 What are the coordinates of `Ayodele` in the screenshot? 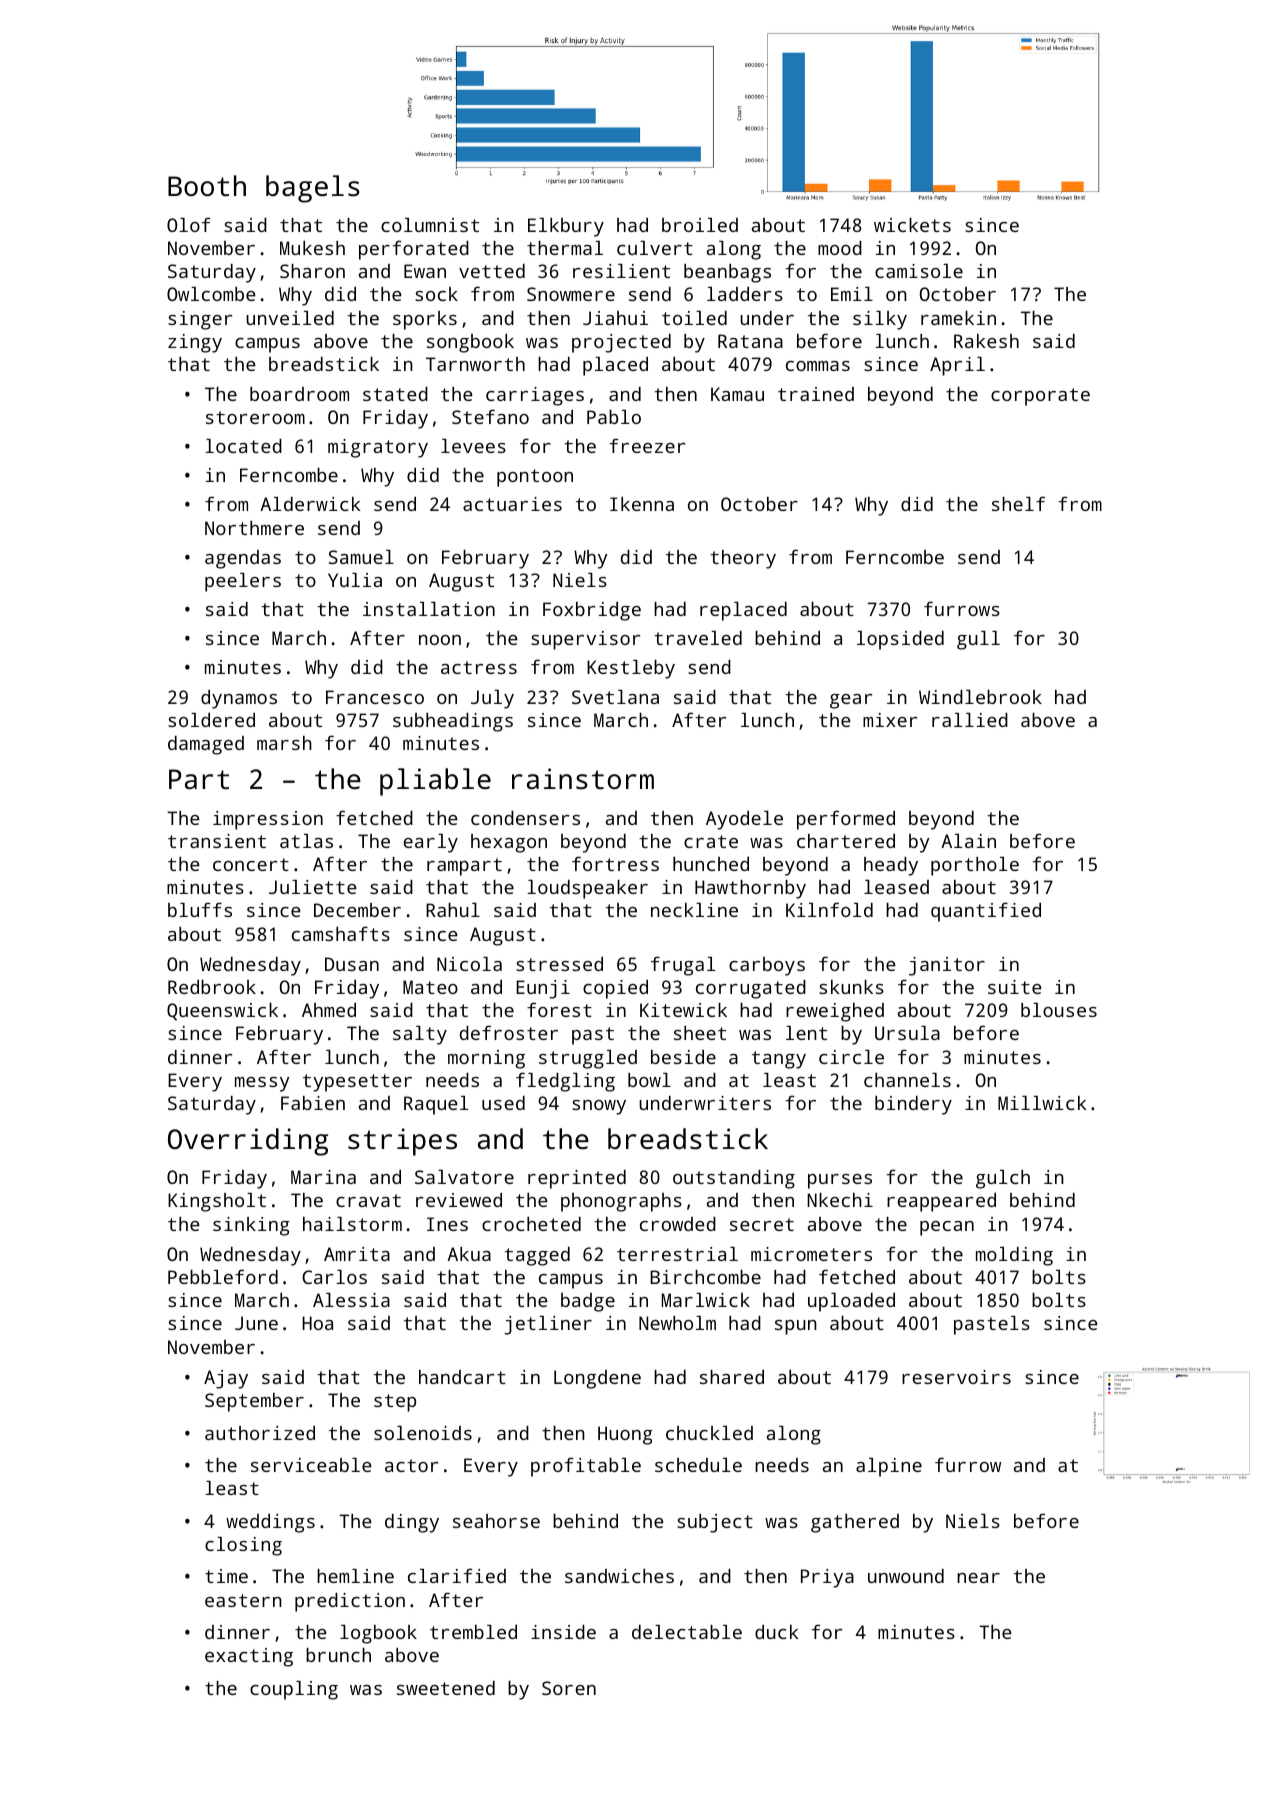 It's located at (744, 820).
